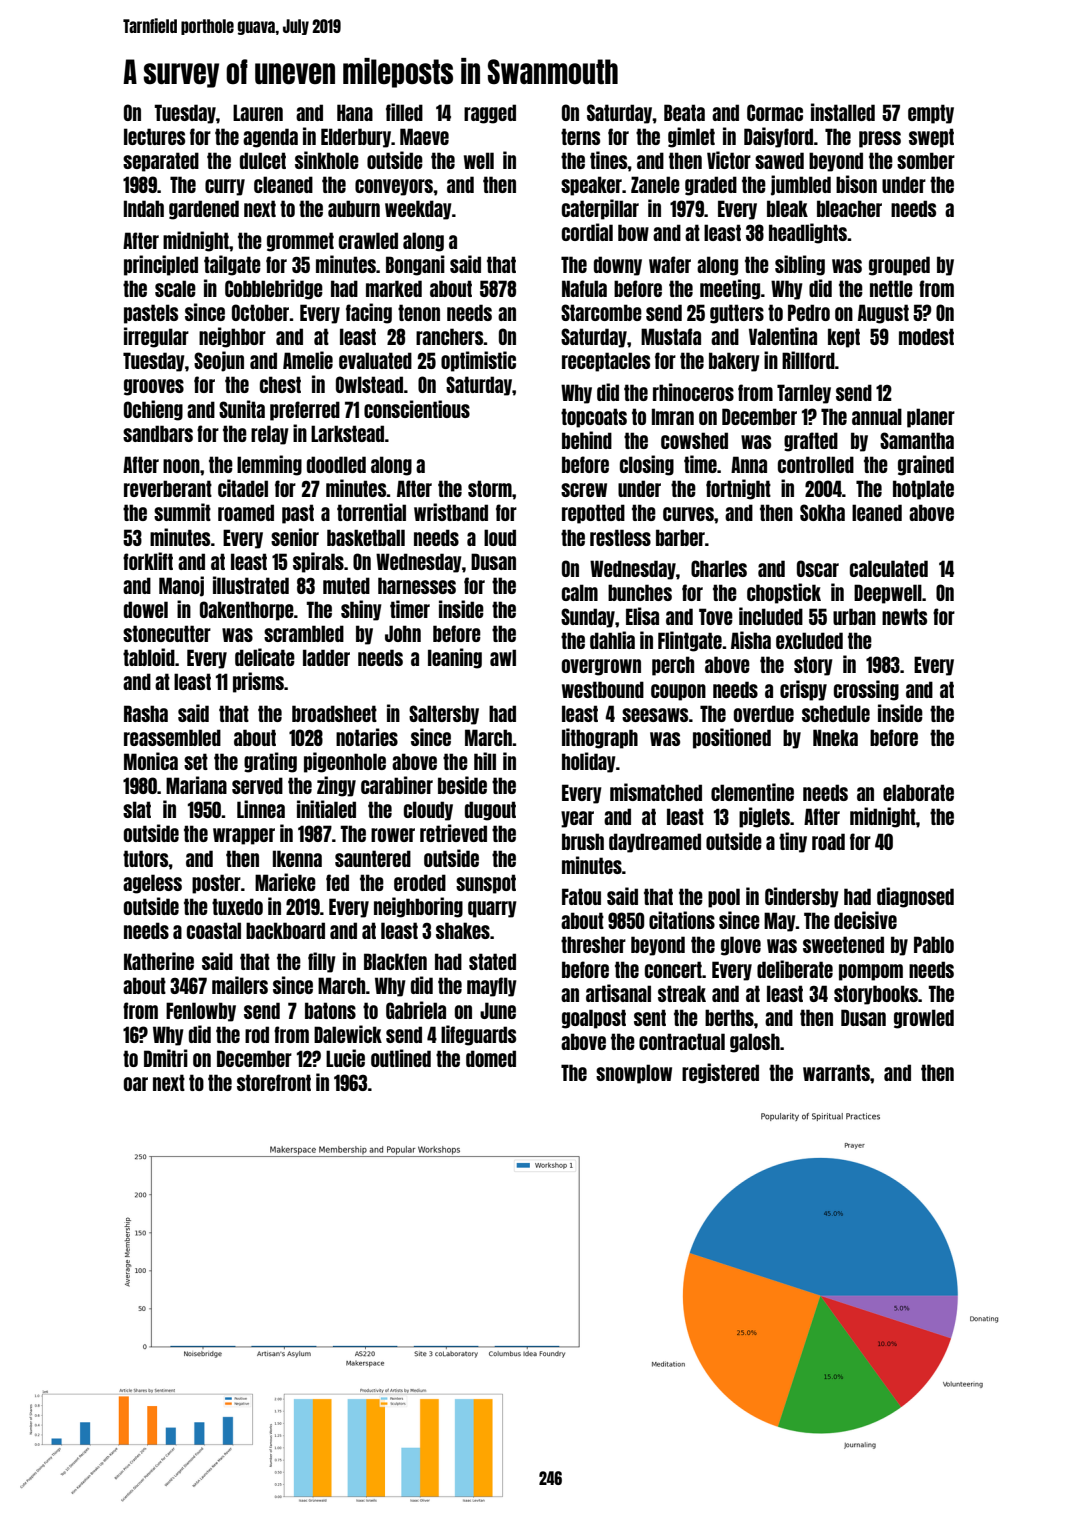  What do you see at coordinates (835, 737) in the screenshot?
I see `Nneka` at bounding box center [835, 737].
